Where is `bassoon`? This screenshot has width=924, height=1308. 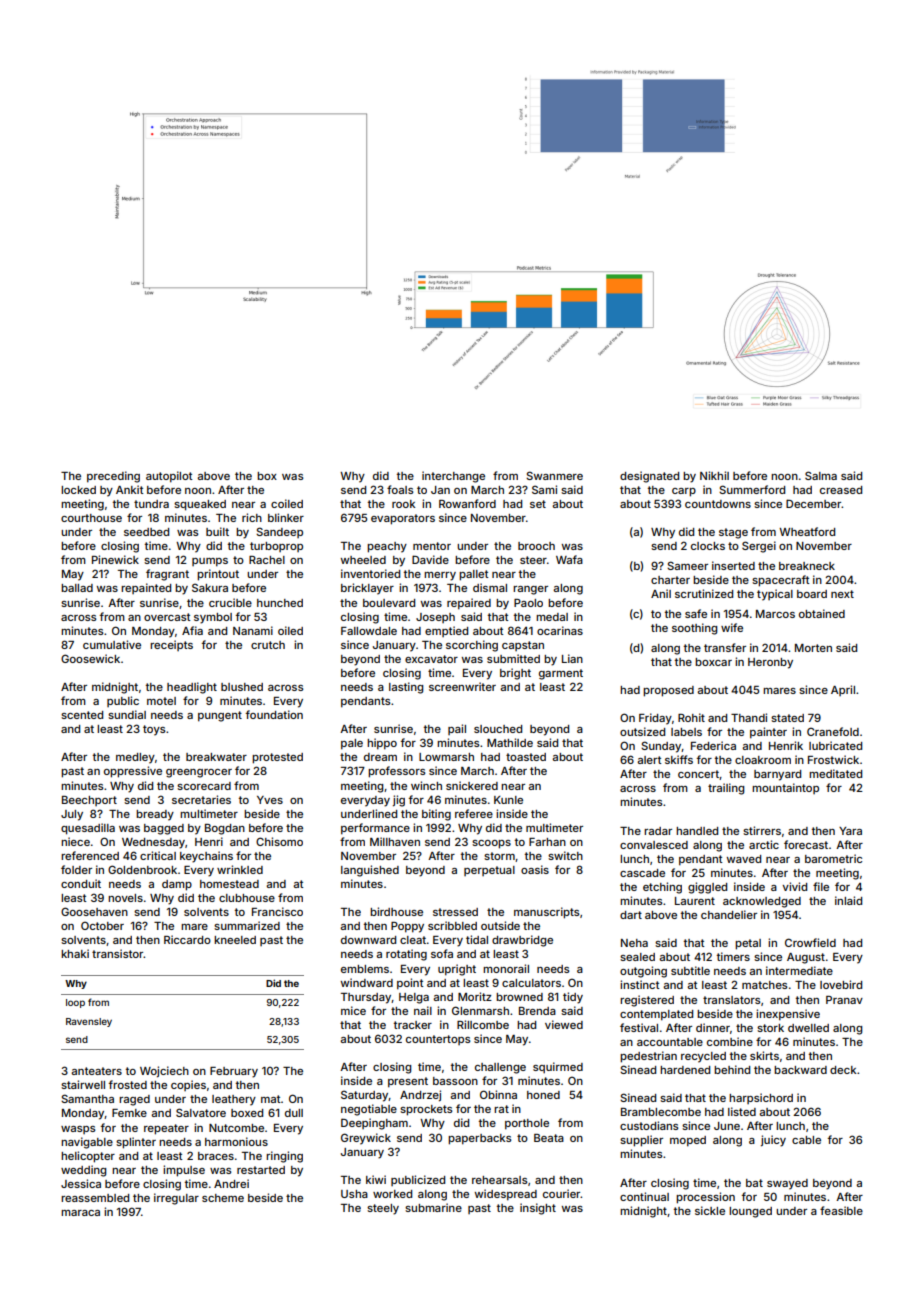
bassoon is located at coordinates (455, 1081).
